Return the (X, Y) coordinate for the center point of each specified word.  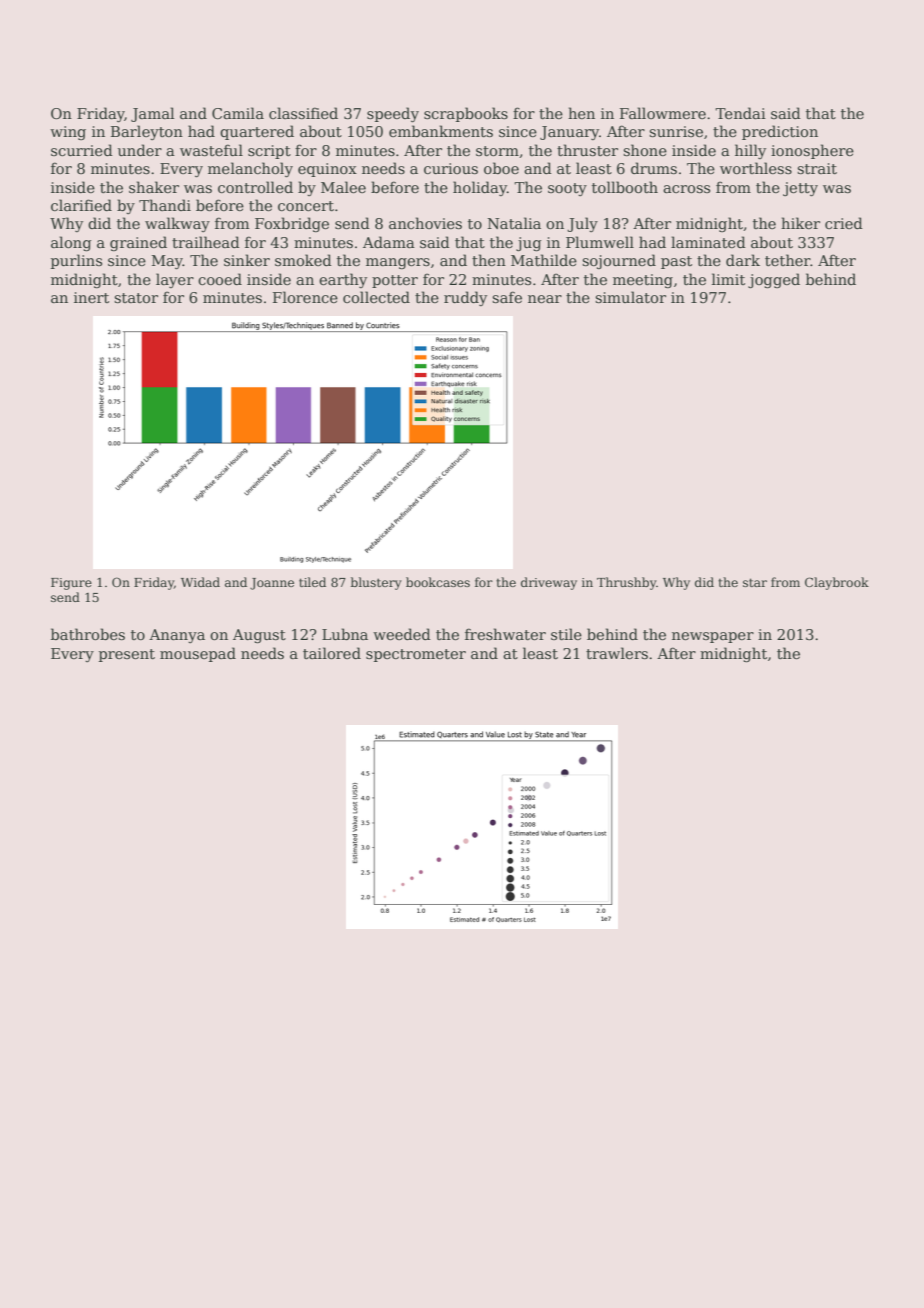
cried (844, 223)
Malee (343, 187)
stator (136, 298)
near (545, 299)
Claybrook (837, 583)
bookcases (438, 582)
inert (91, 297)
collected (376, 297)
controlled (255, 187)
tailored (332, 653)
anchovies (425, 223)
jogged (774, 280)
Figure (71, 584)
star (755, 582)
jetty (800, 189)
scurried (82, 150)
